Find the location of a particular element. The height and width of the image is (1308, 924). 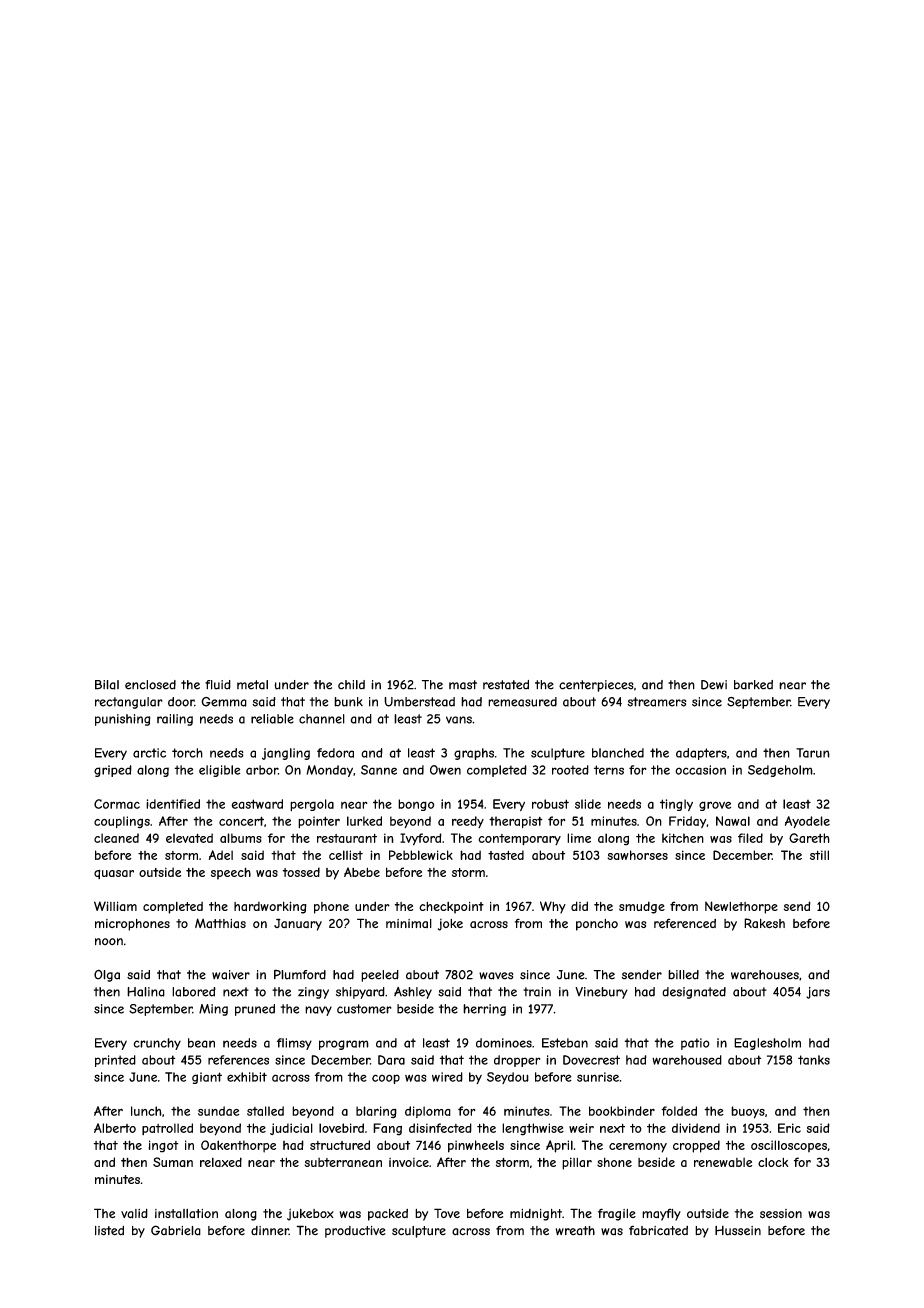

wreath is located at coordinates (575, 1231).
